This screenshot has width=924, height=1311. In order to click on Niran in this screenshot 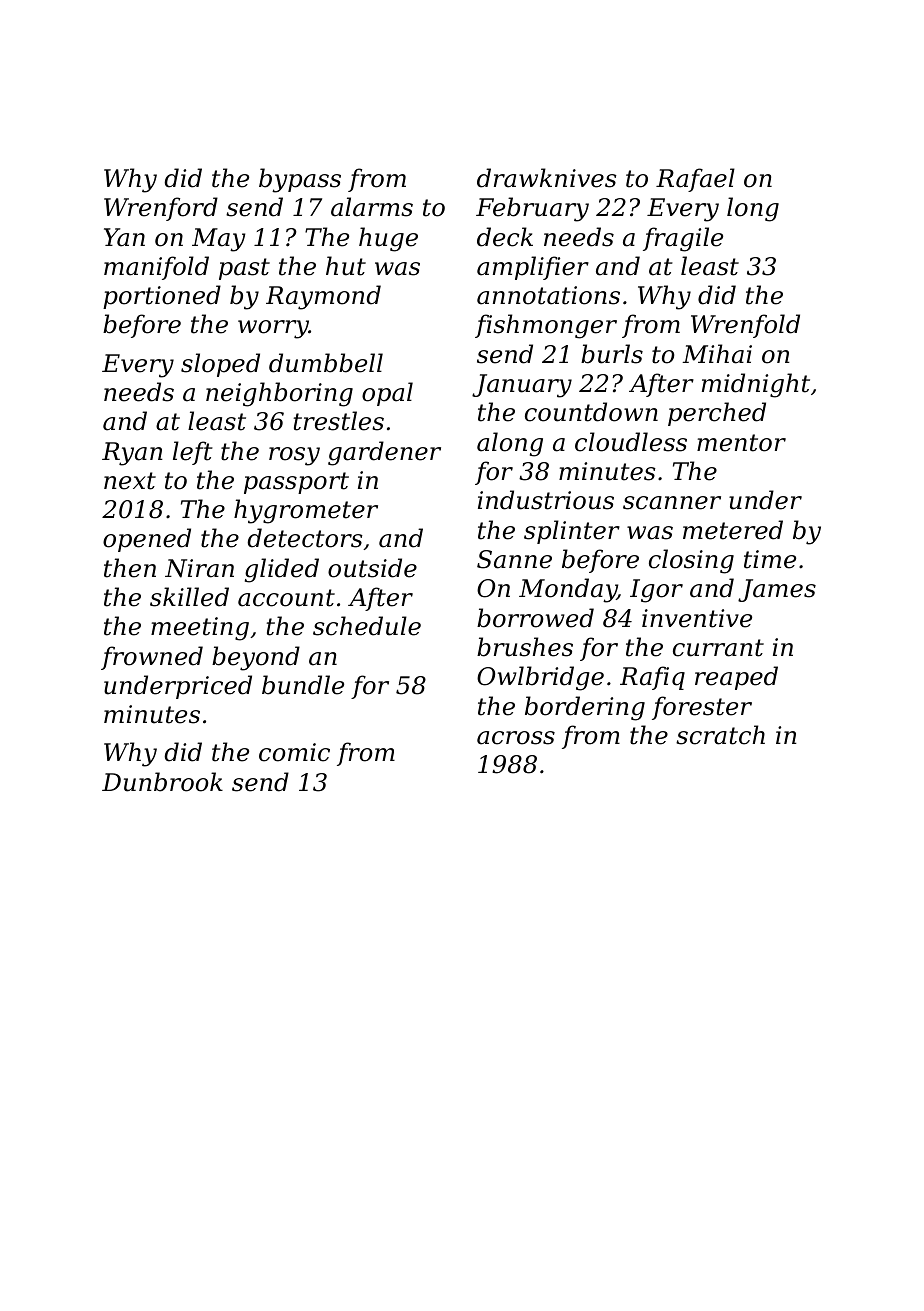, I will do `click(199, 568)`.
